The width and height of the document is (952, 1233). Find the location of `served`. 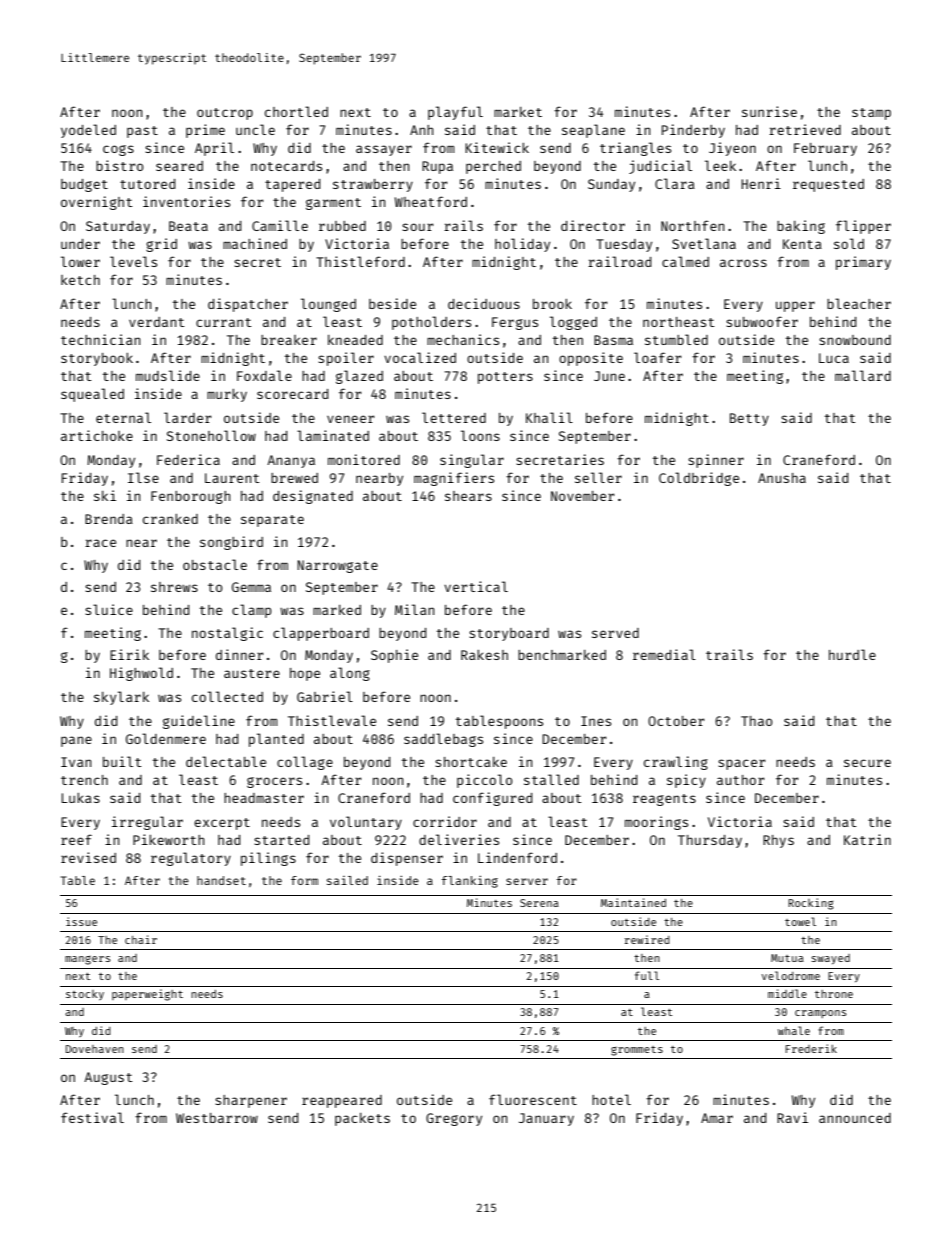

served is located at coordinates (615, 633).
